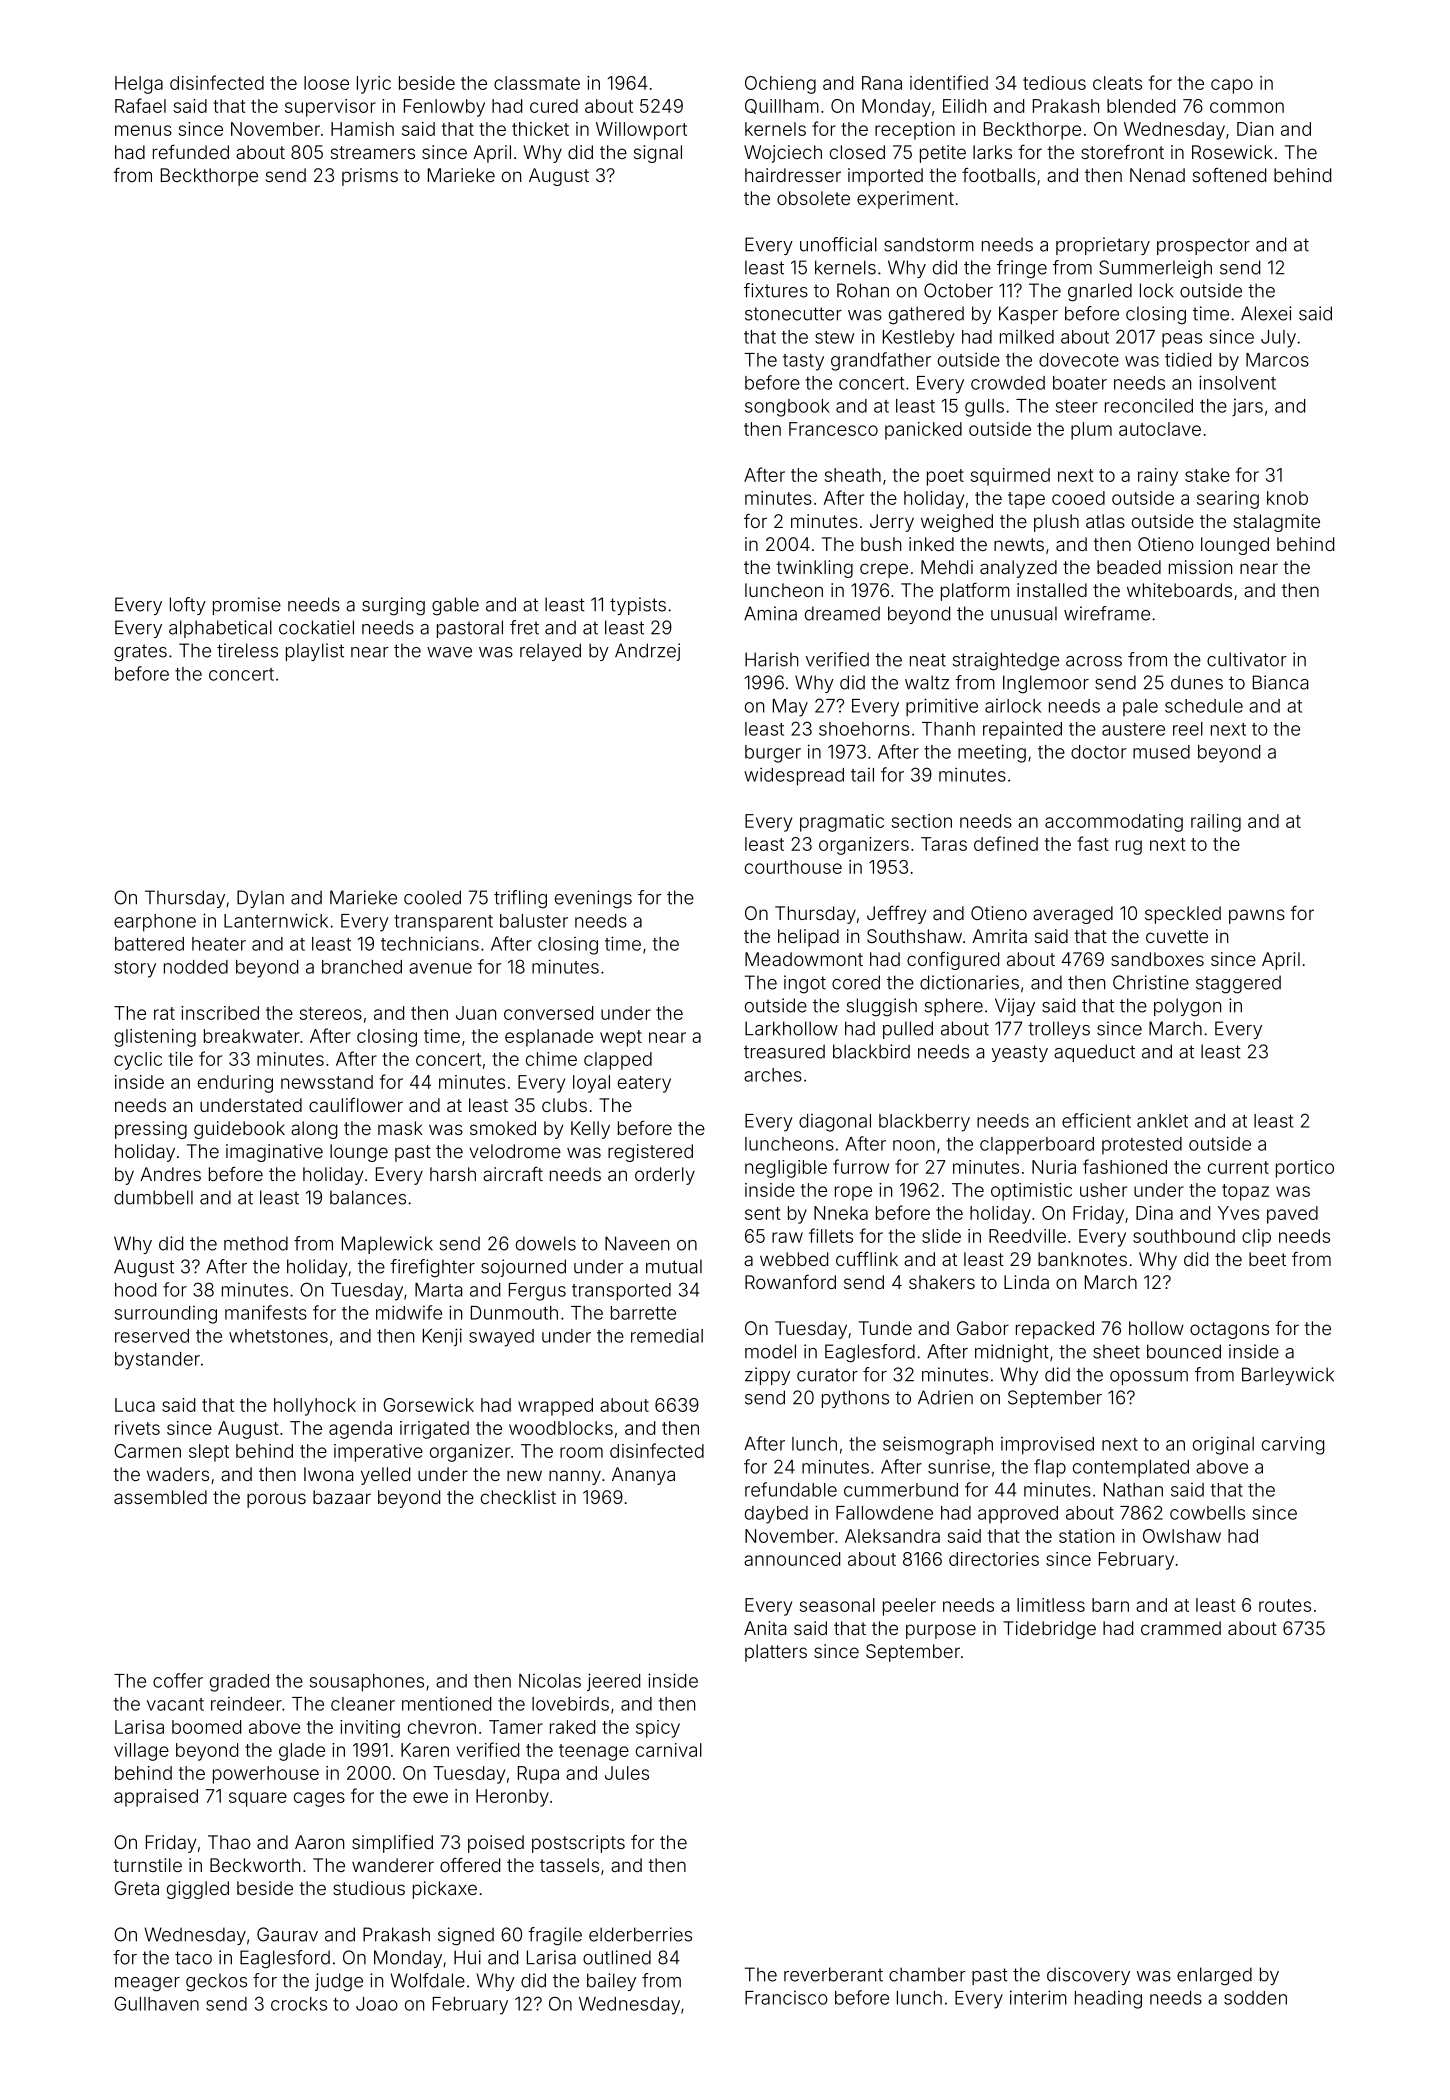 Image resolution: width=1450 pixels, height=2100 pixels. What do you see at coordinates (139, 85) in the image?
I see `Helga` at bounding box center [139, 85].
